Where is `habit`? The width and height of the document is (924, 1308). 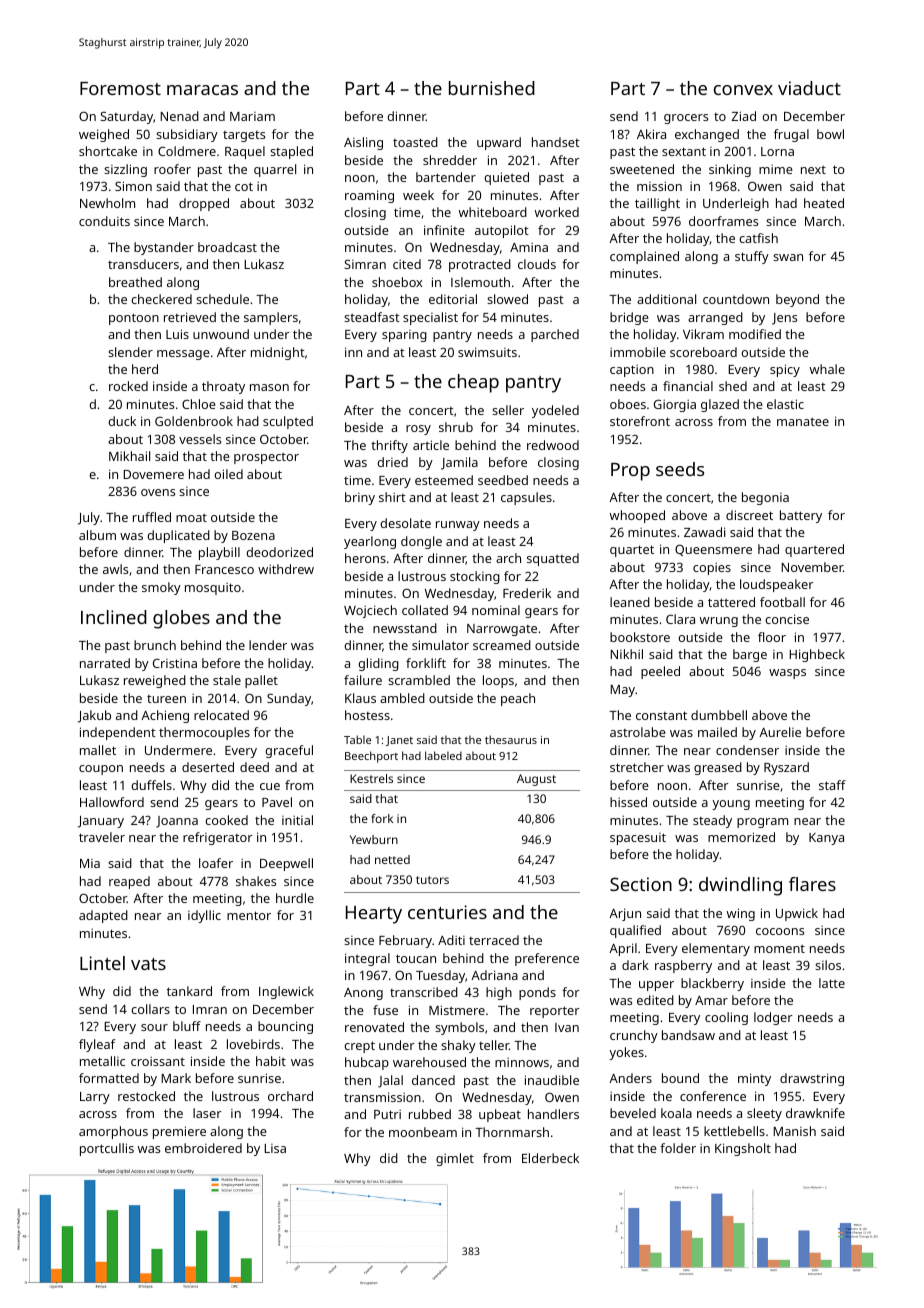
habit is located at coordinates (271, 1061).
